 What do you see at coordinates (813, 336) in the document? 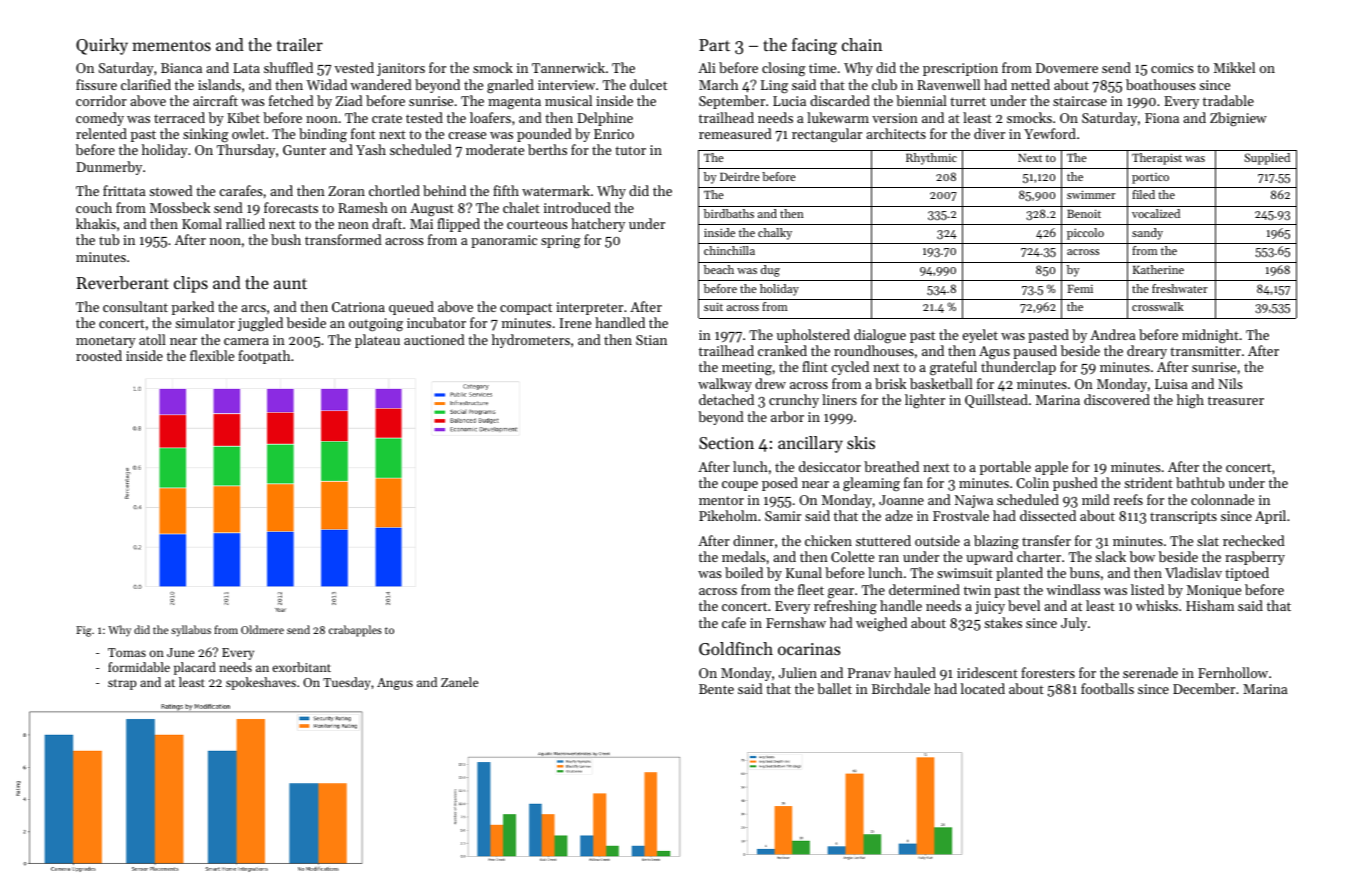
I see `upholstered` at bounding box center [813, 336].
